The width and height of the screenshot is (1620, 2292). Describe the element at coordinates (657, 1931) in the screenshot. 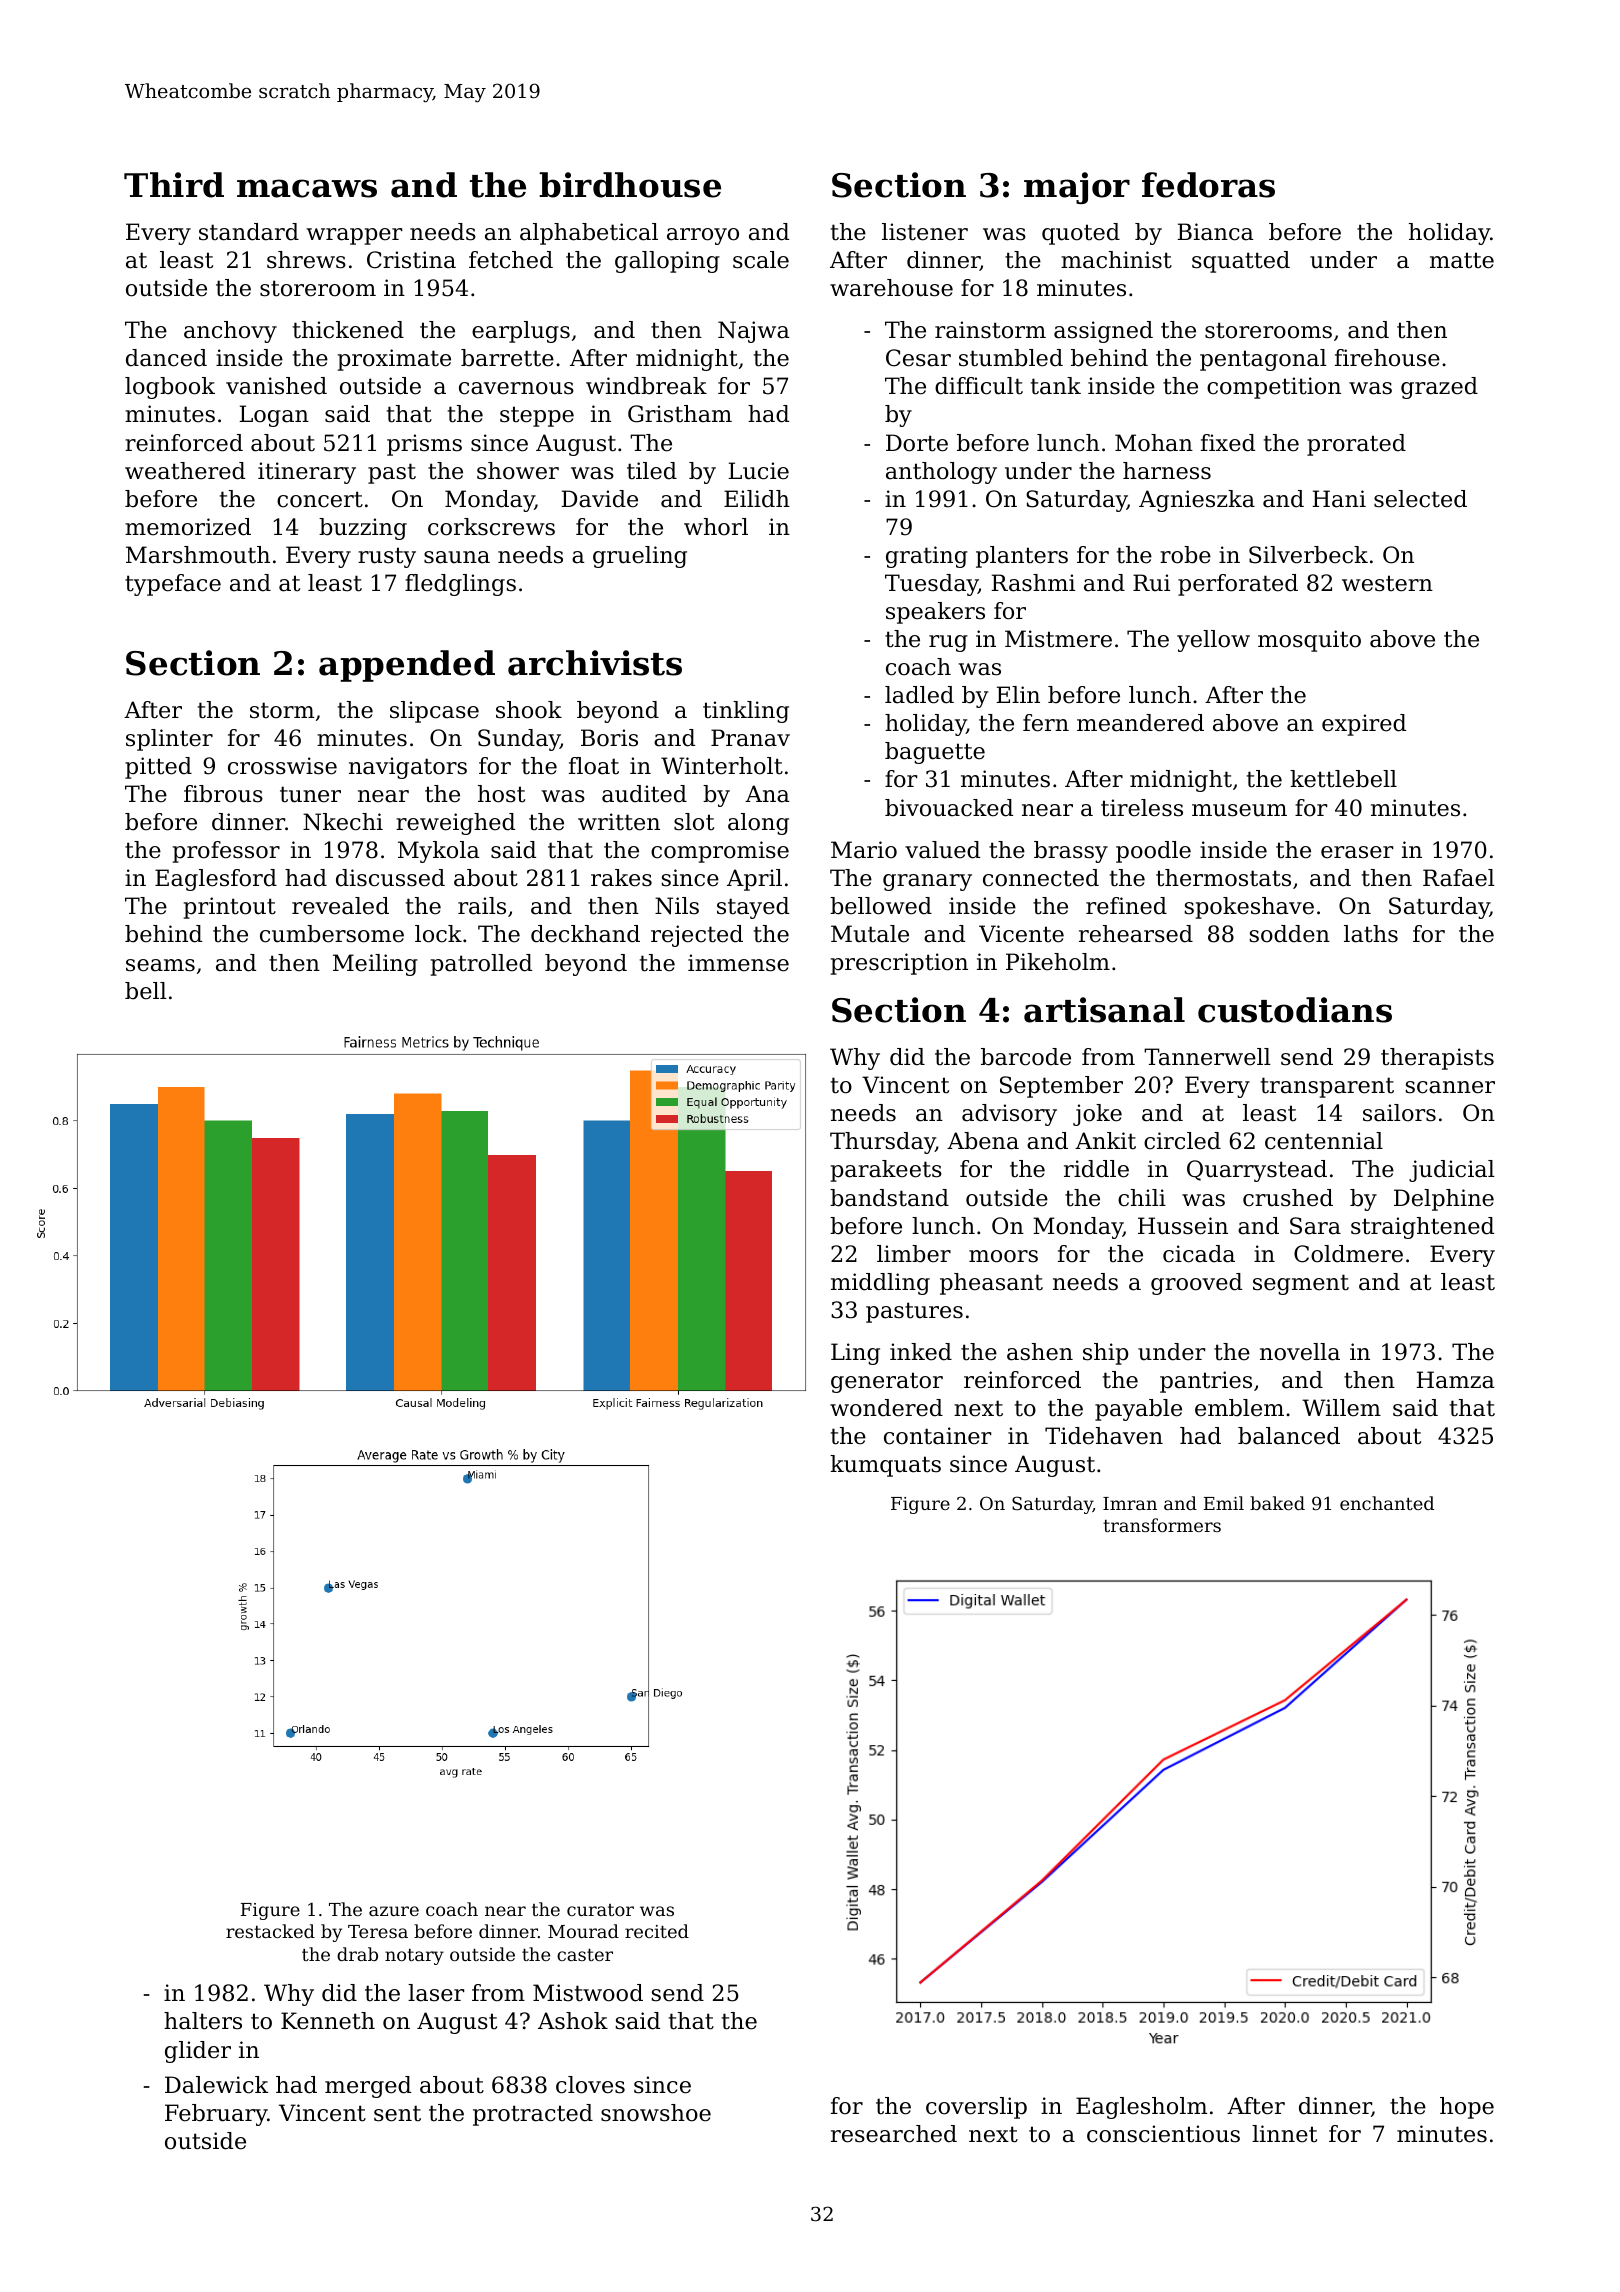

I see `recited` at that location.
